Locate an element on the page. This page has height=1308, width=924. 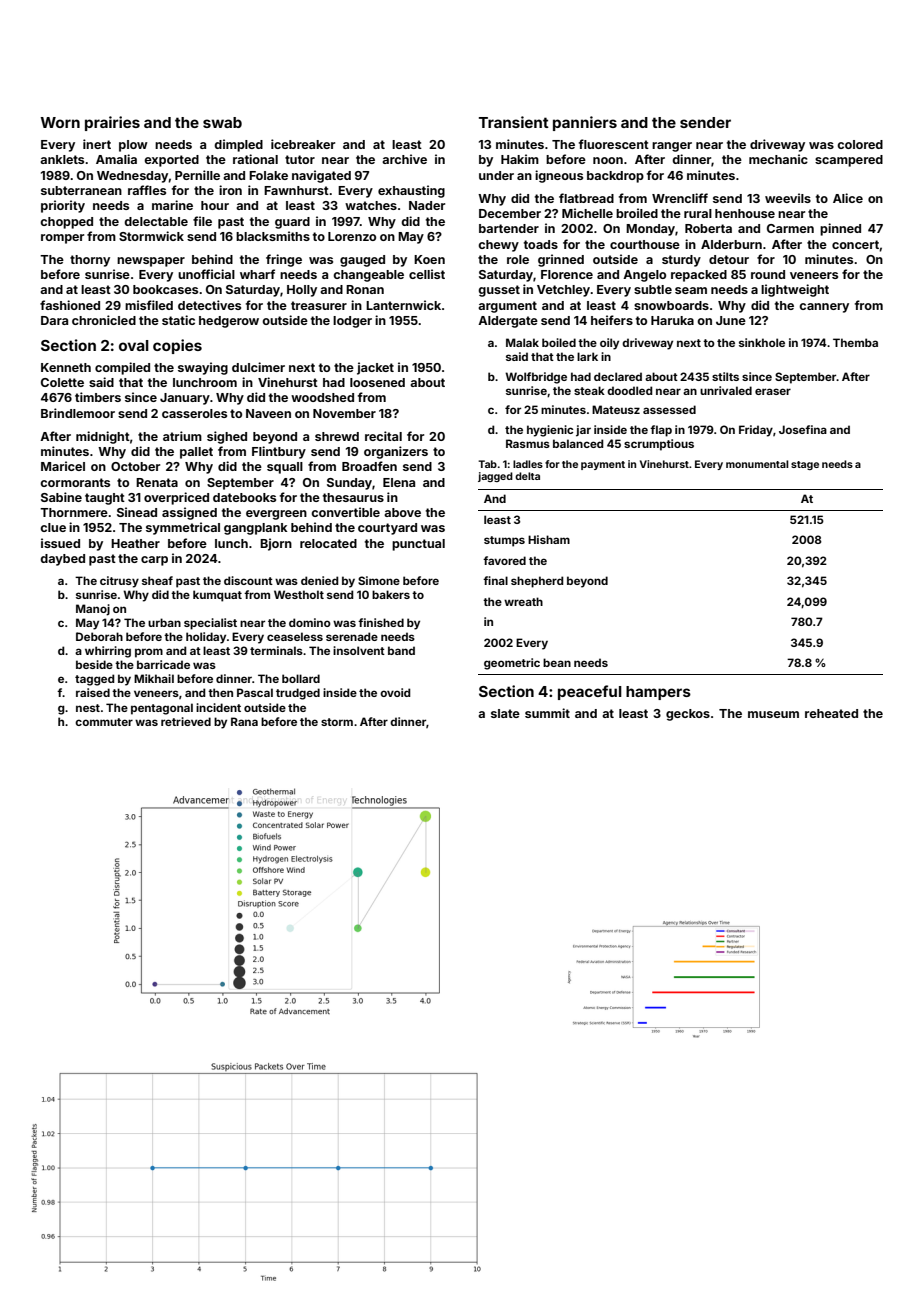
fluorescent is located at coordinates (614, 144).
